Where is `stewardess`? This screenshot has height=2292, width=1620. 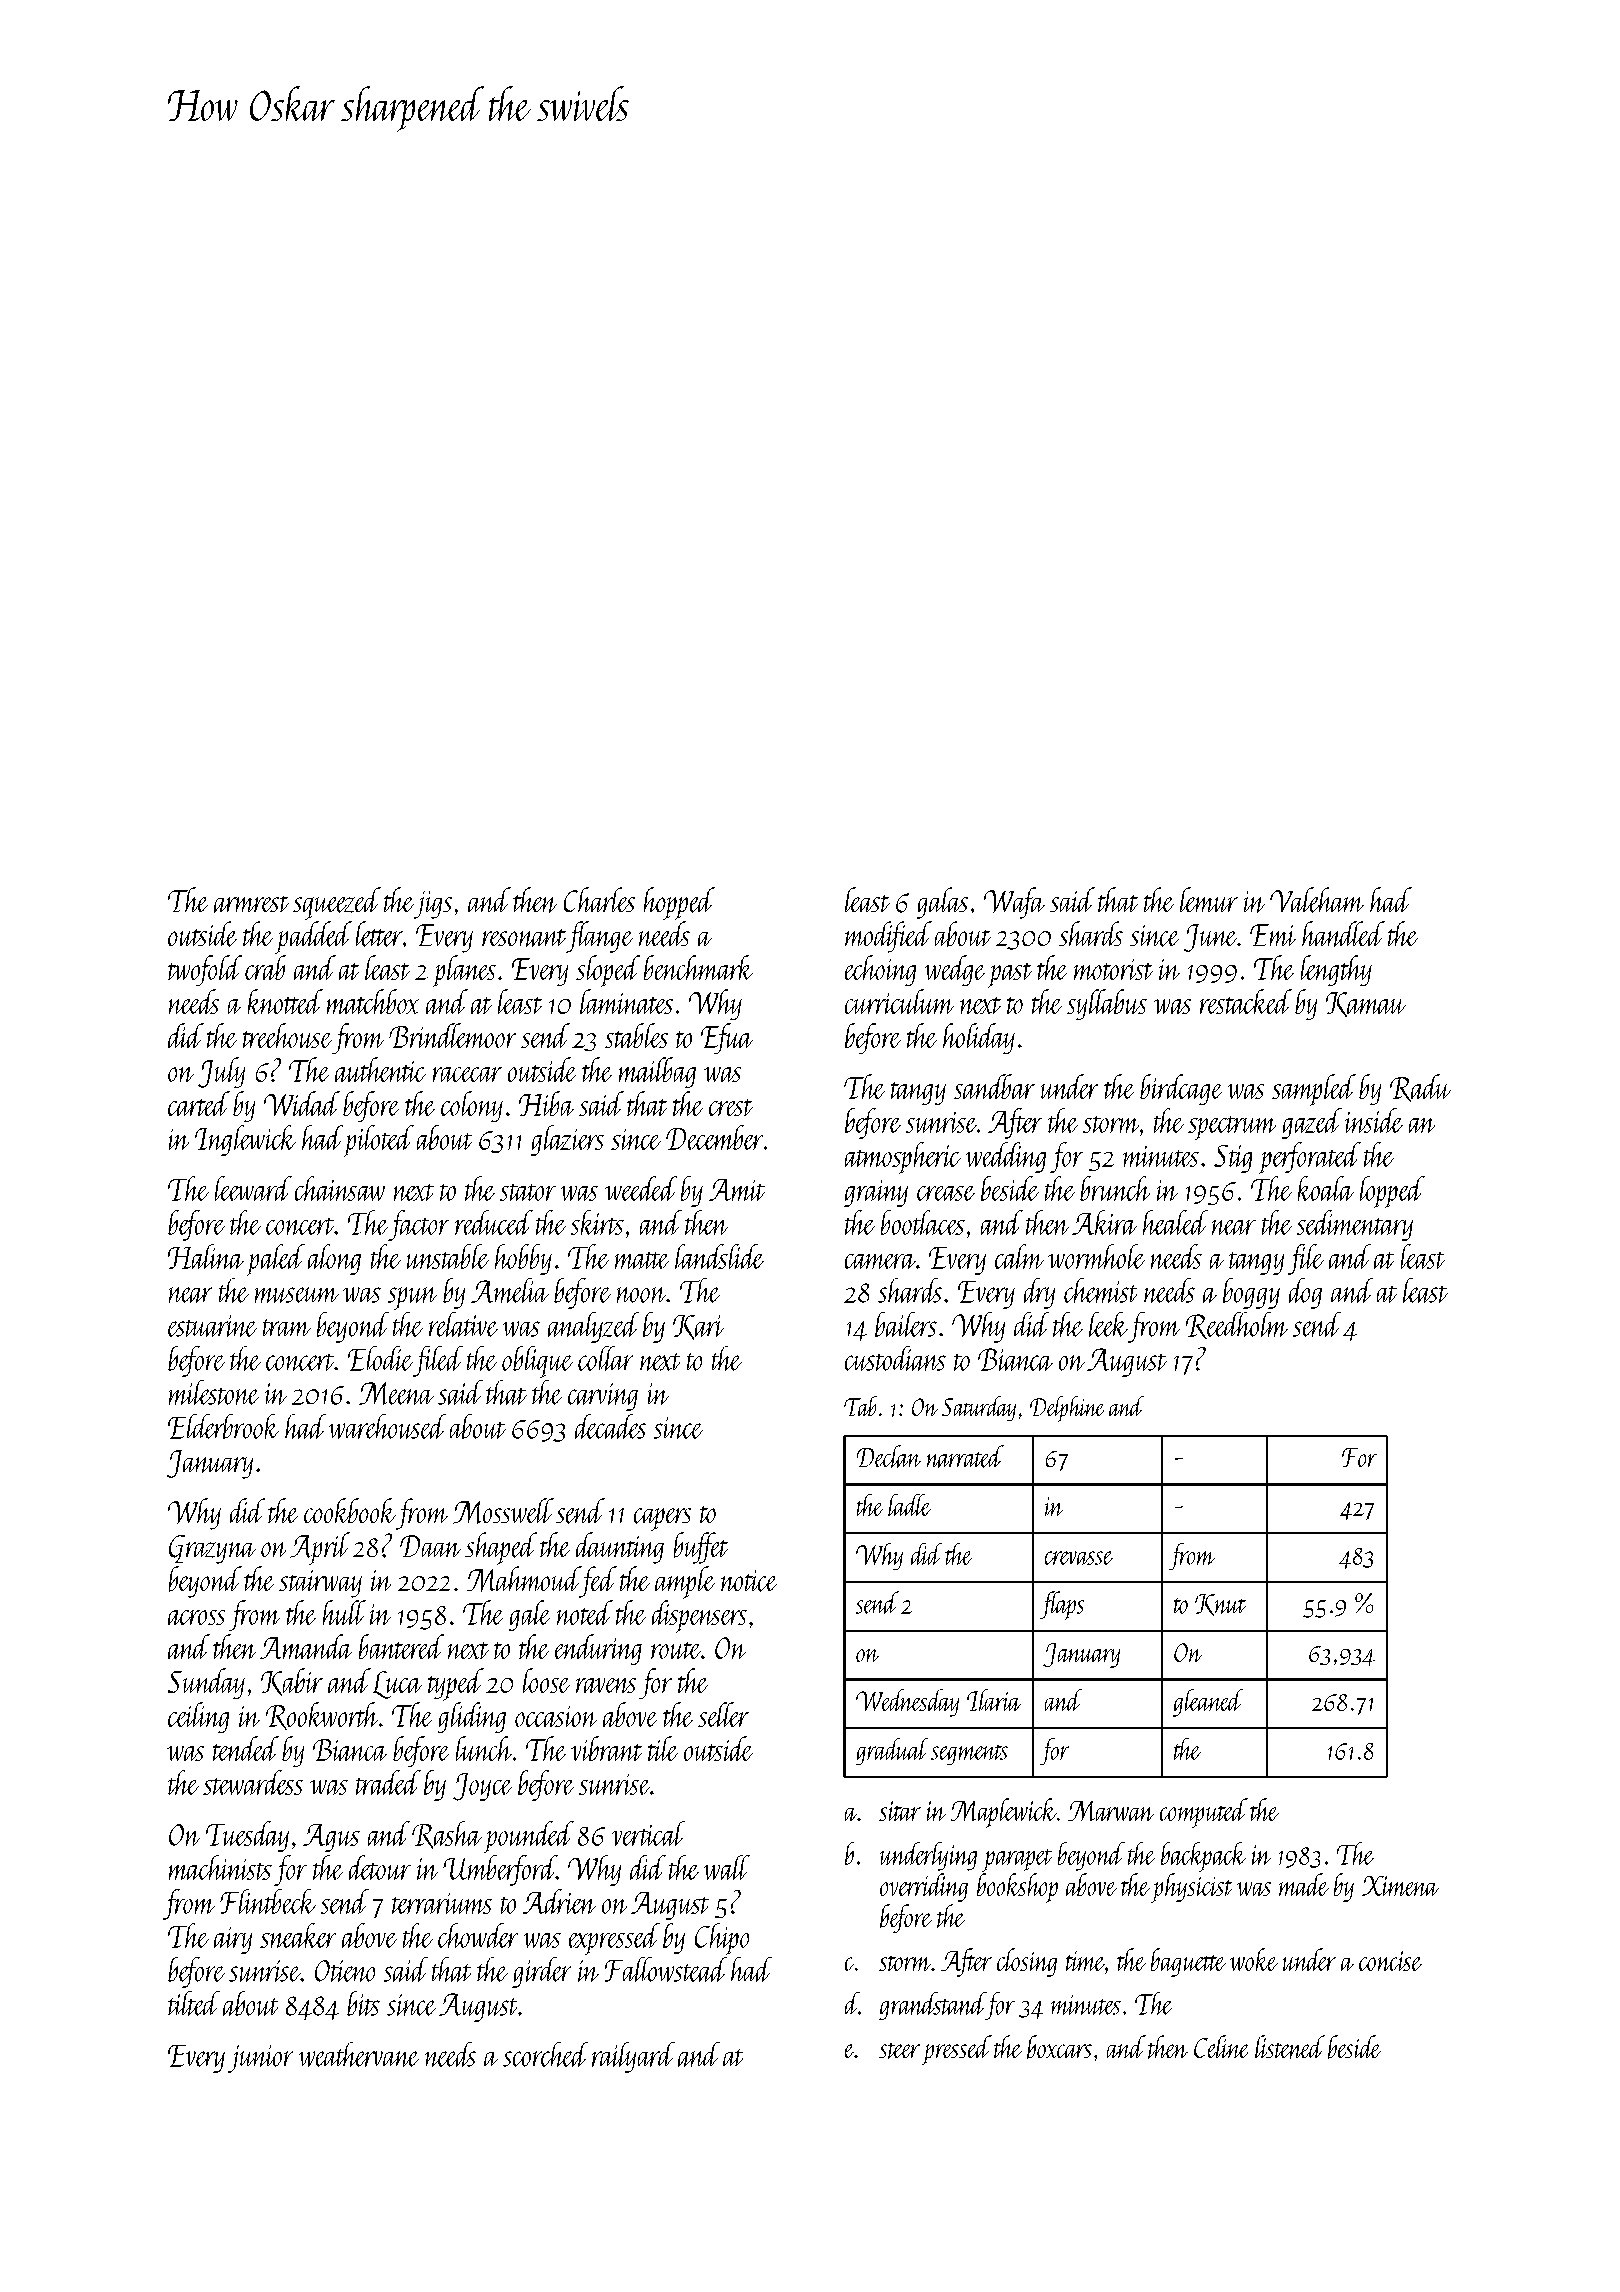 stewardess is located at coordinates (253, 1782).
